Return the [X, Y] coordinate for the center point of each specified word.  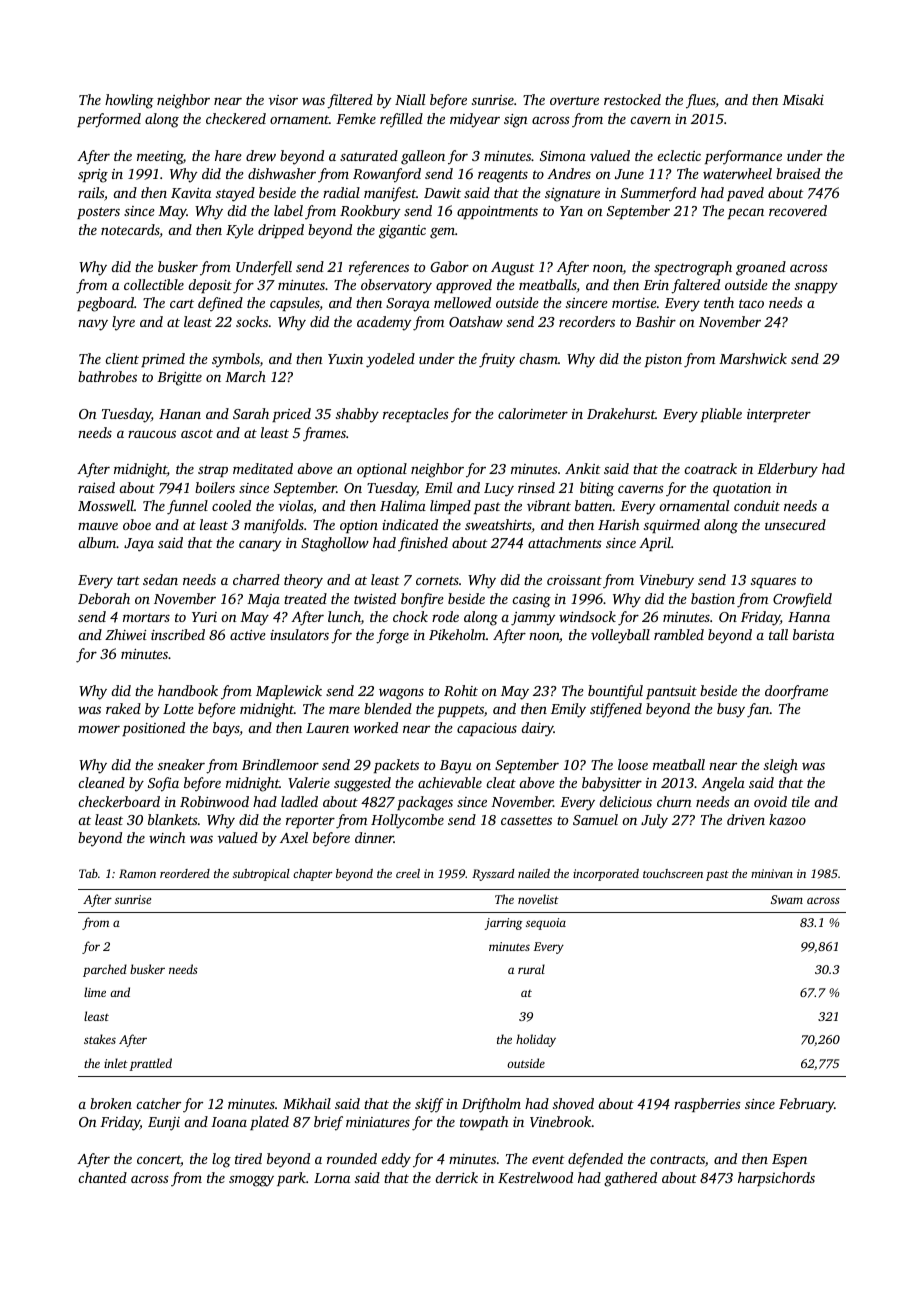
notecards [130, 229]
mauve [98, 526]
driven [746, 819]
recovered [798, 210]
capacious [487, 729]
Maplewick [289, 692]
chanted [102, 1177]
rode [445, 616]
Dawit [442, 193]
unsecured [795, 524]
